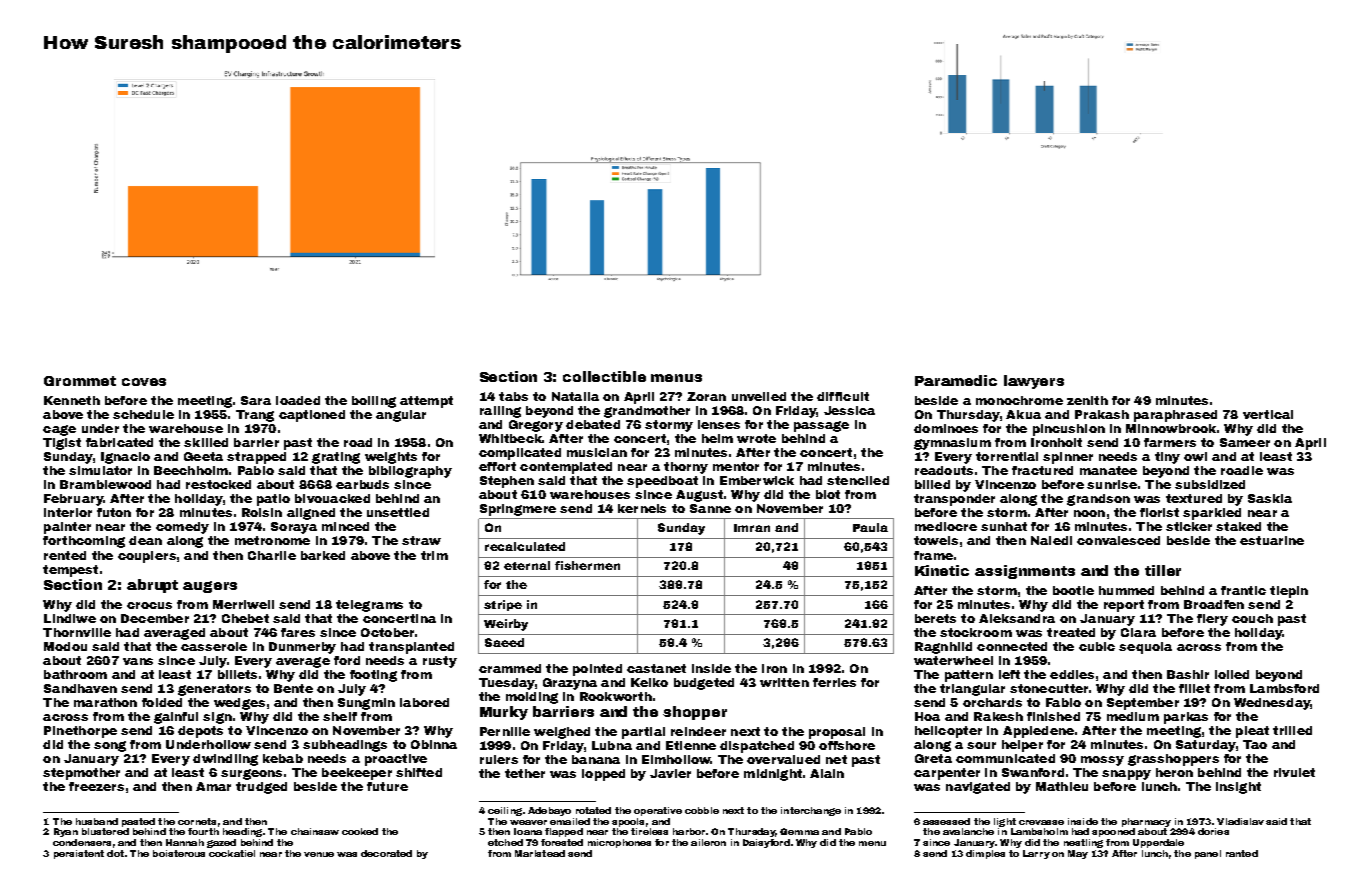  Describe the element at coordinates (1034, 382) in the screenshot. I see `lawyers` at that location.
